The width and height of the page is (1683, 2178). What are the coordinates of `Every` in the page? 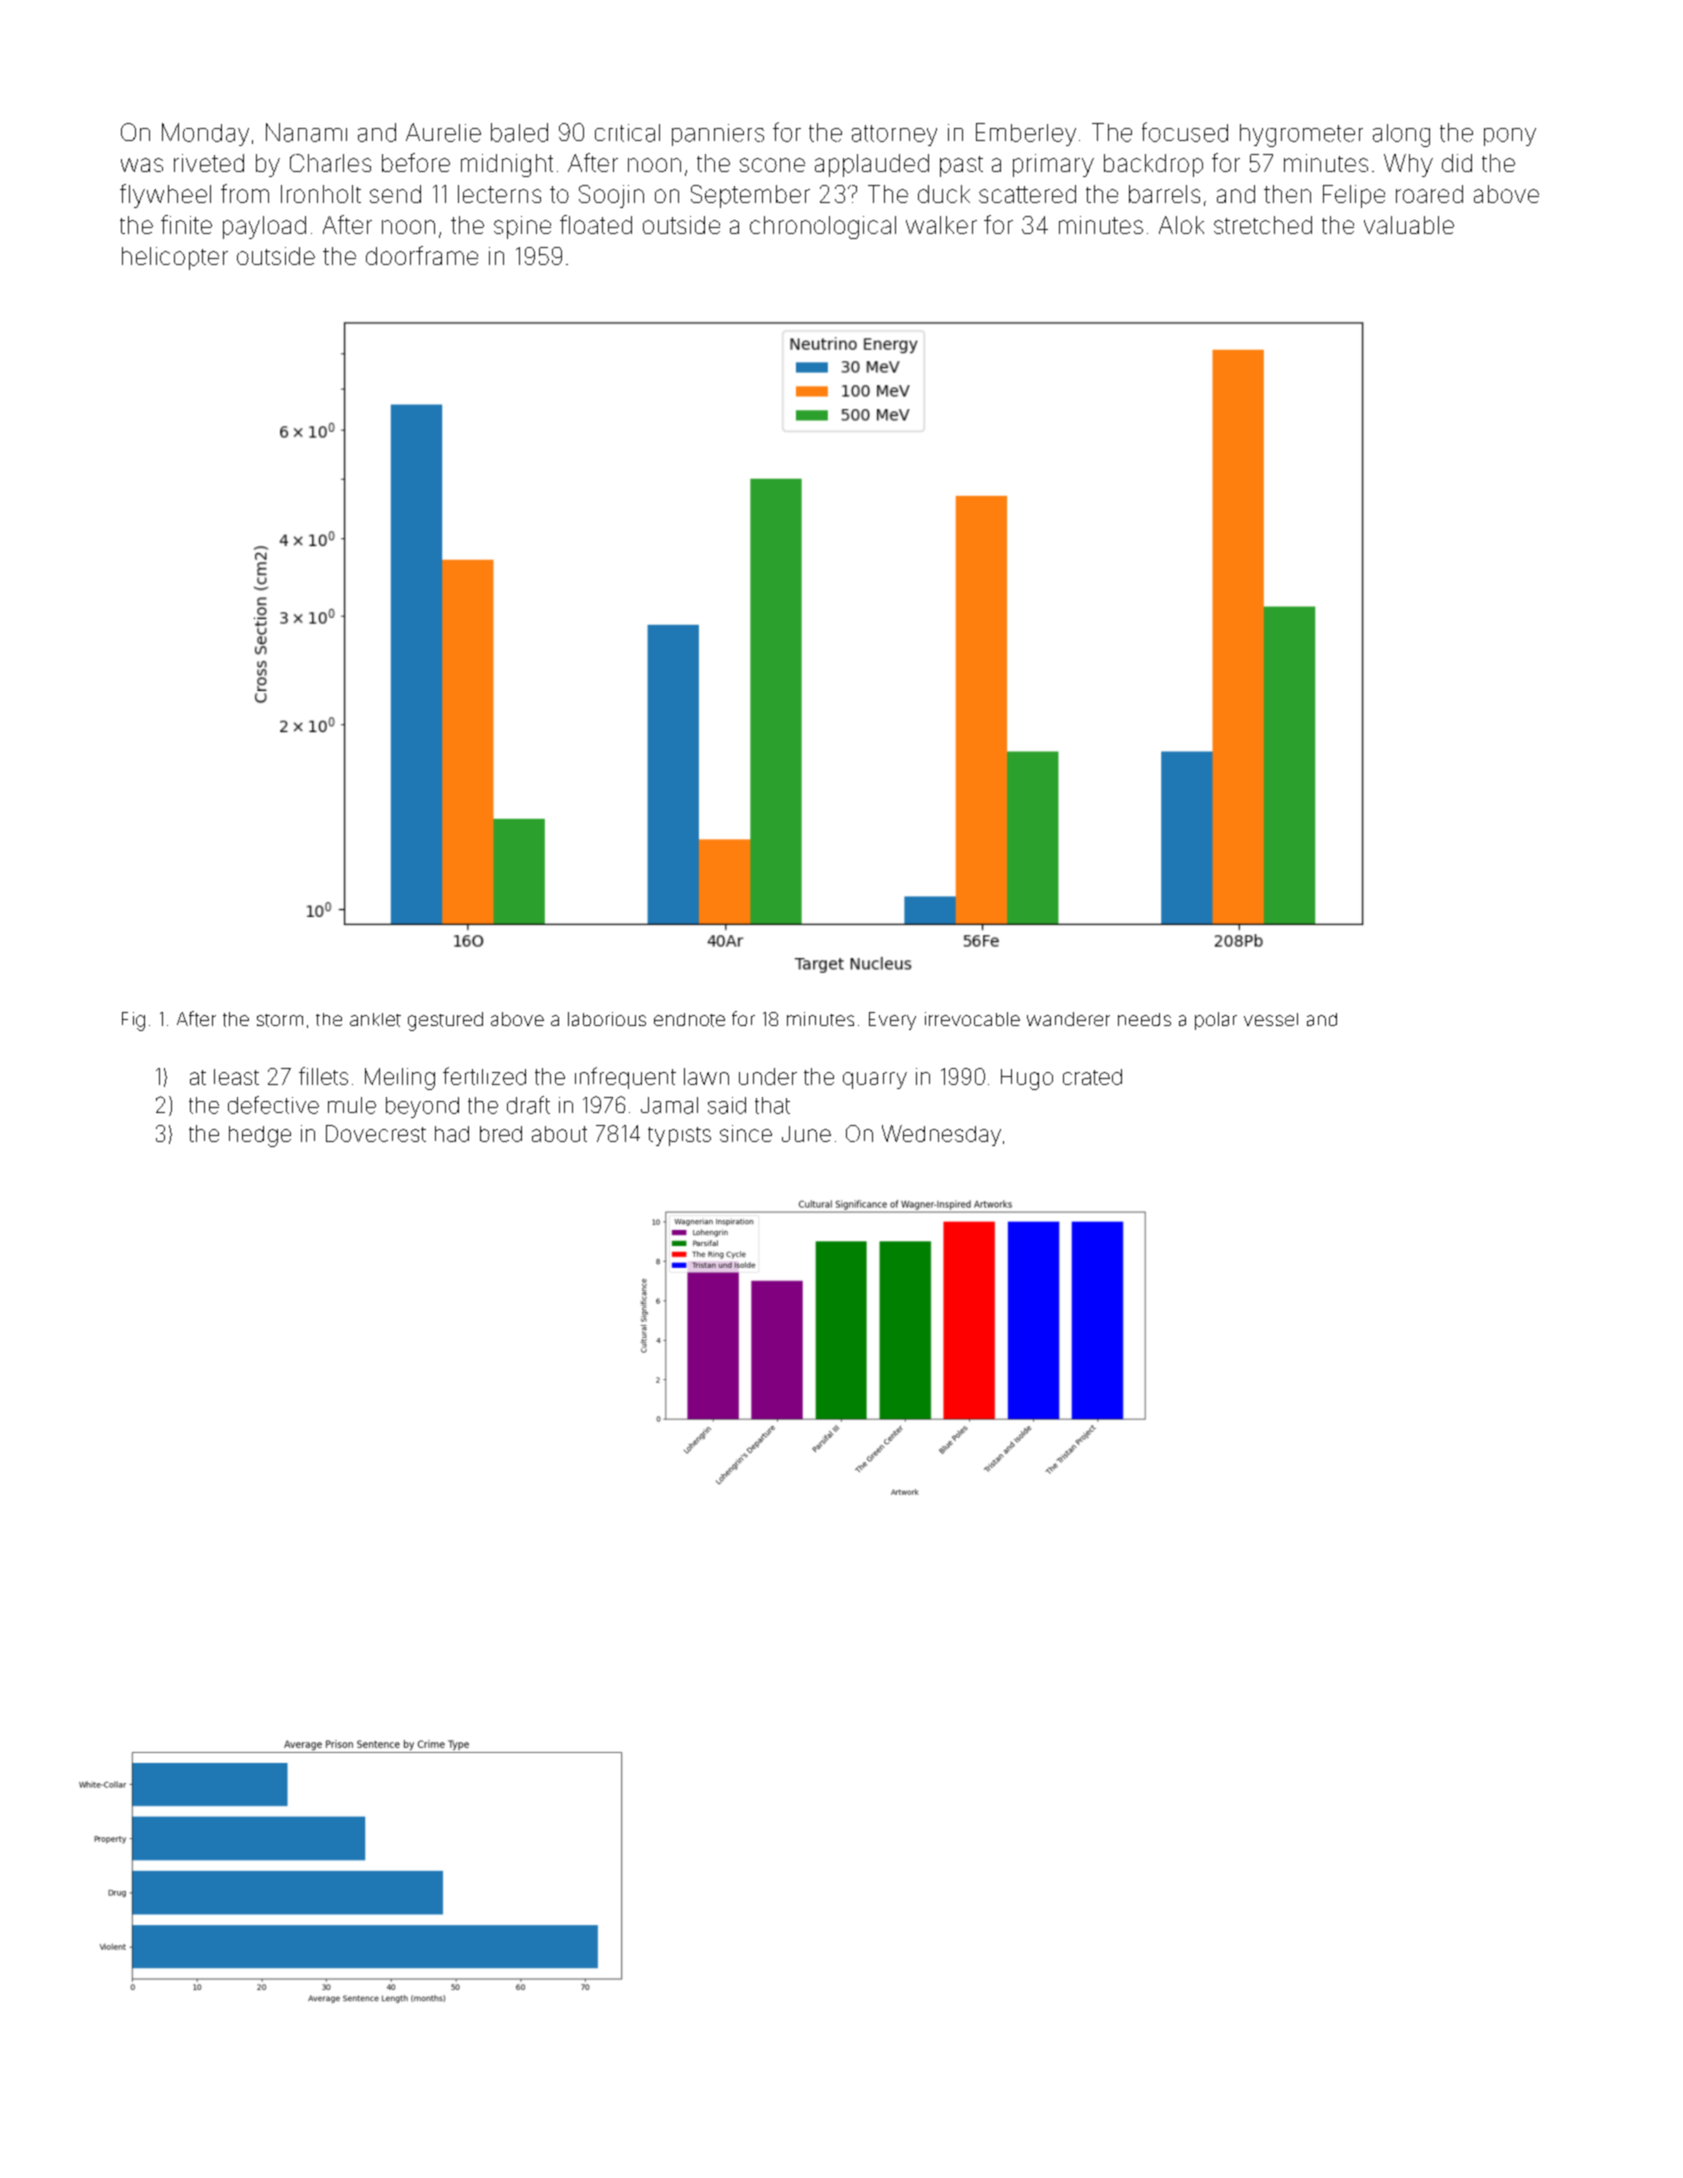 It's located at (892, 1021).
